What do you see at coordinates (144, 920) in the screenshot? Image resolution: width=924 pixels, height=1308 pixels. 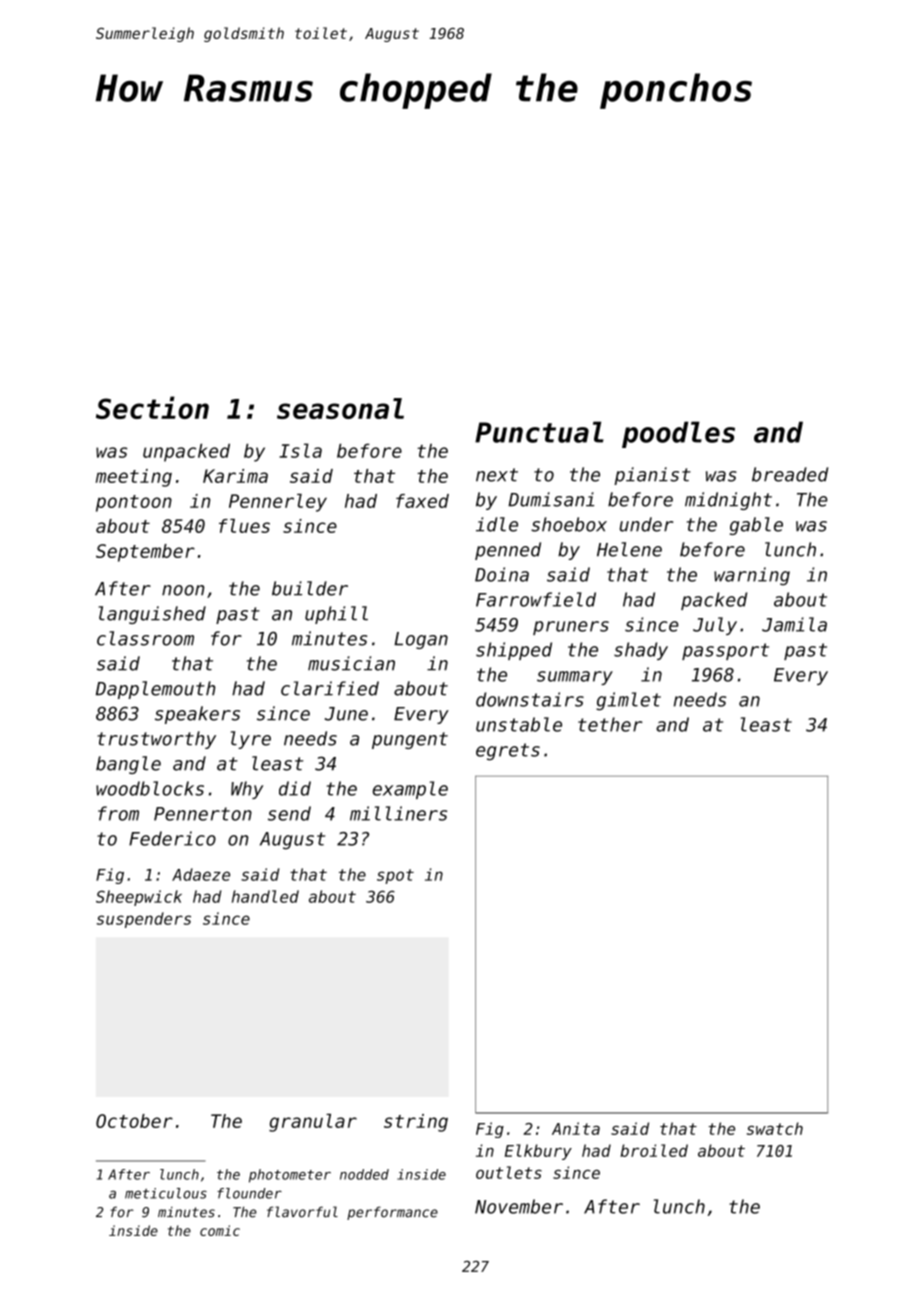 I see `suspenders` at bounding box center [144, 920].
